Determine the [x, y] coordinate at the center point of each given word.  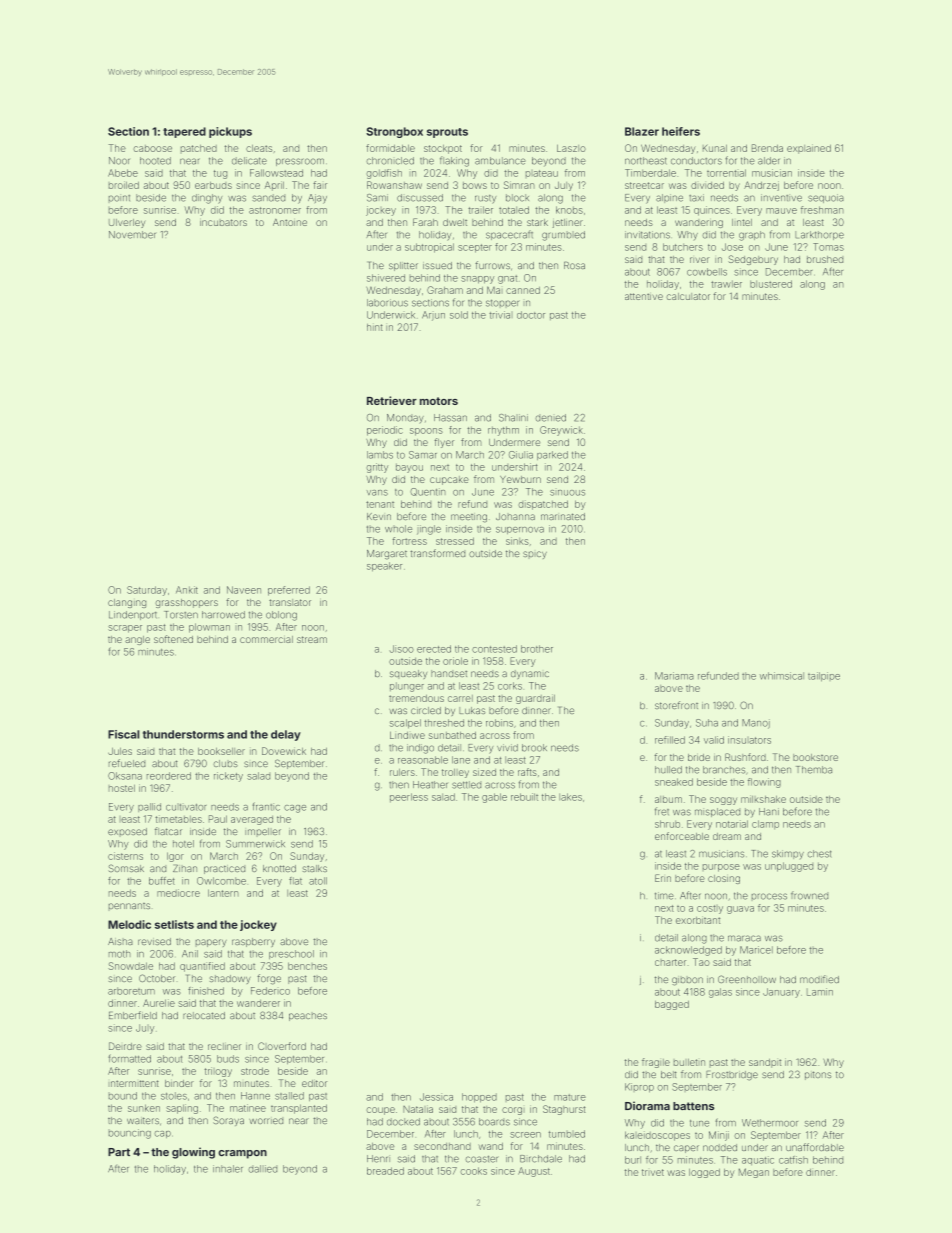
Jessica [436, 1097]
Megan [754, 1173]
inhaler [228, 1169]
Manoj [756, 724]
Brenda [767, 148]
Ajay [317, 199]
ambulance [500, 161]
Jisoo [401, 649]
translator [290, 602]
